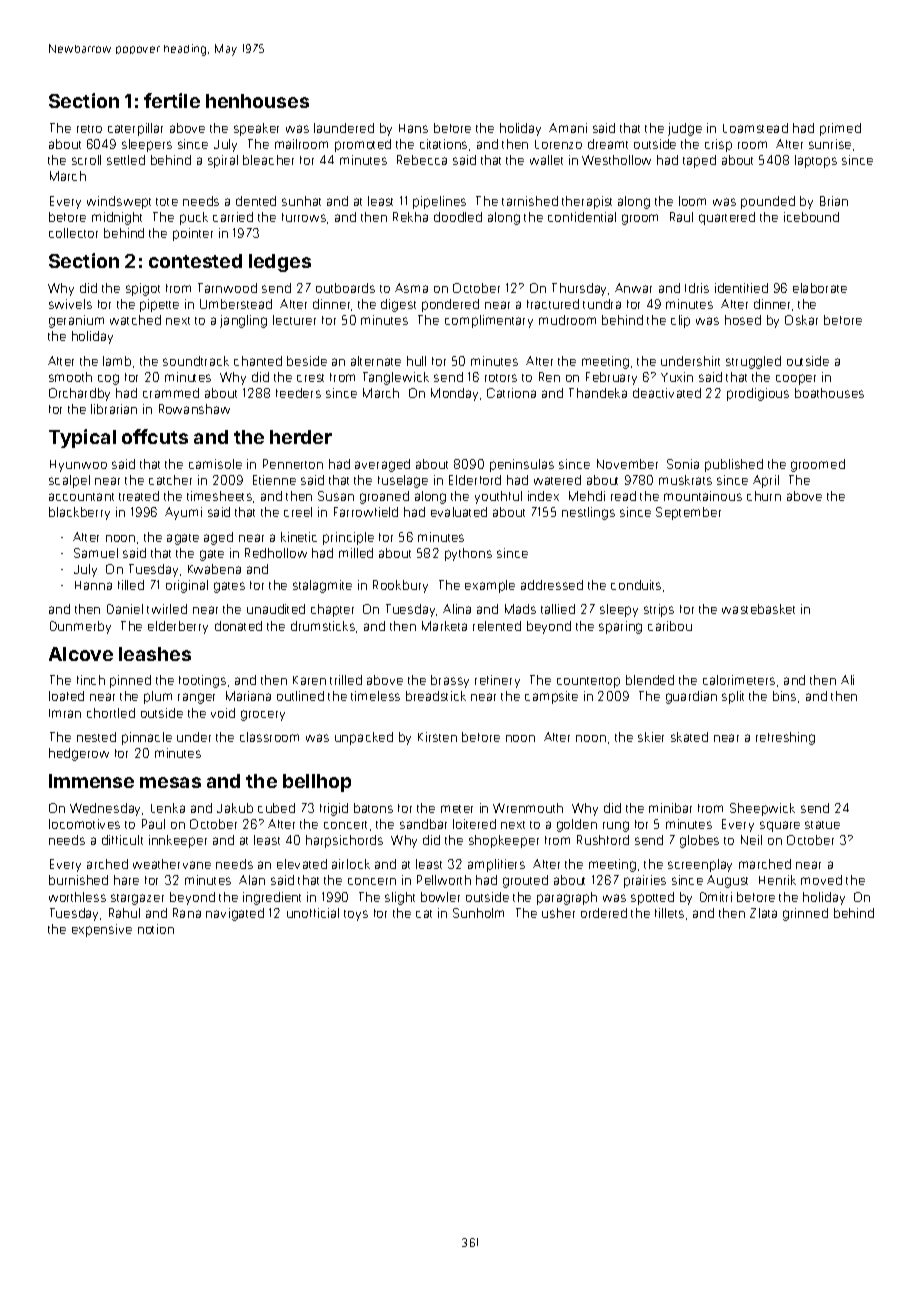 Image resolution: width=924 pixels, height=1308 pixels. What do you see at coordinates (155, 436) in the page?
I see `offcuts` at bounding box center [155, 436].
